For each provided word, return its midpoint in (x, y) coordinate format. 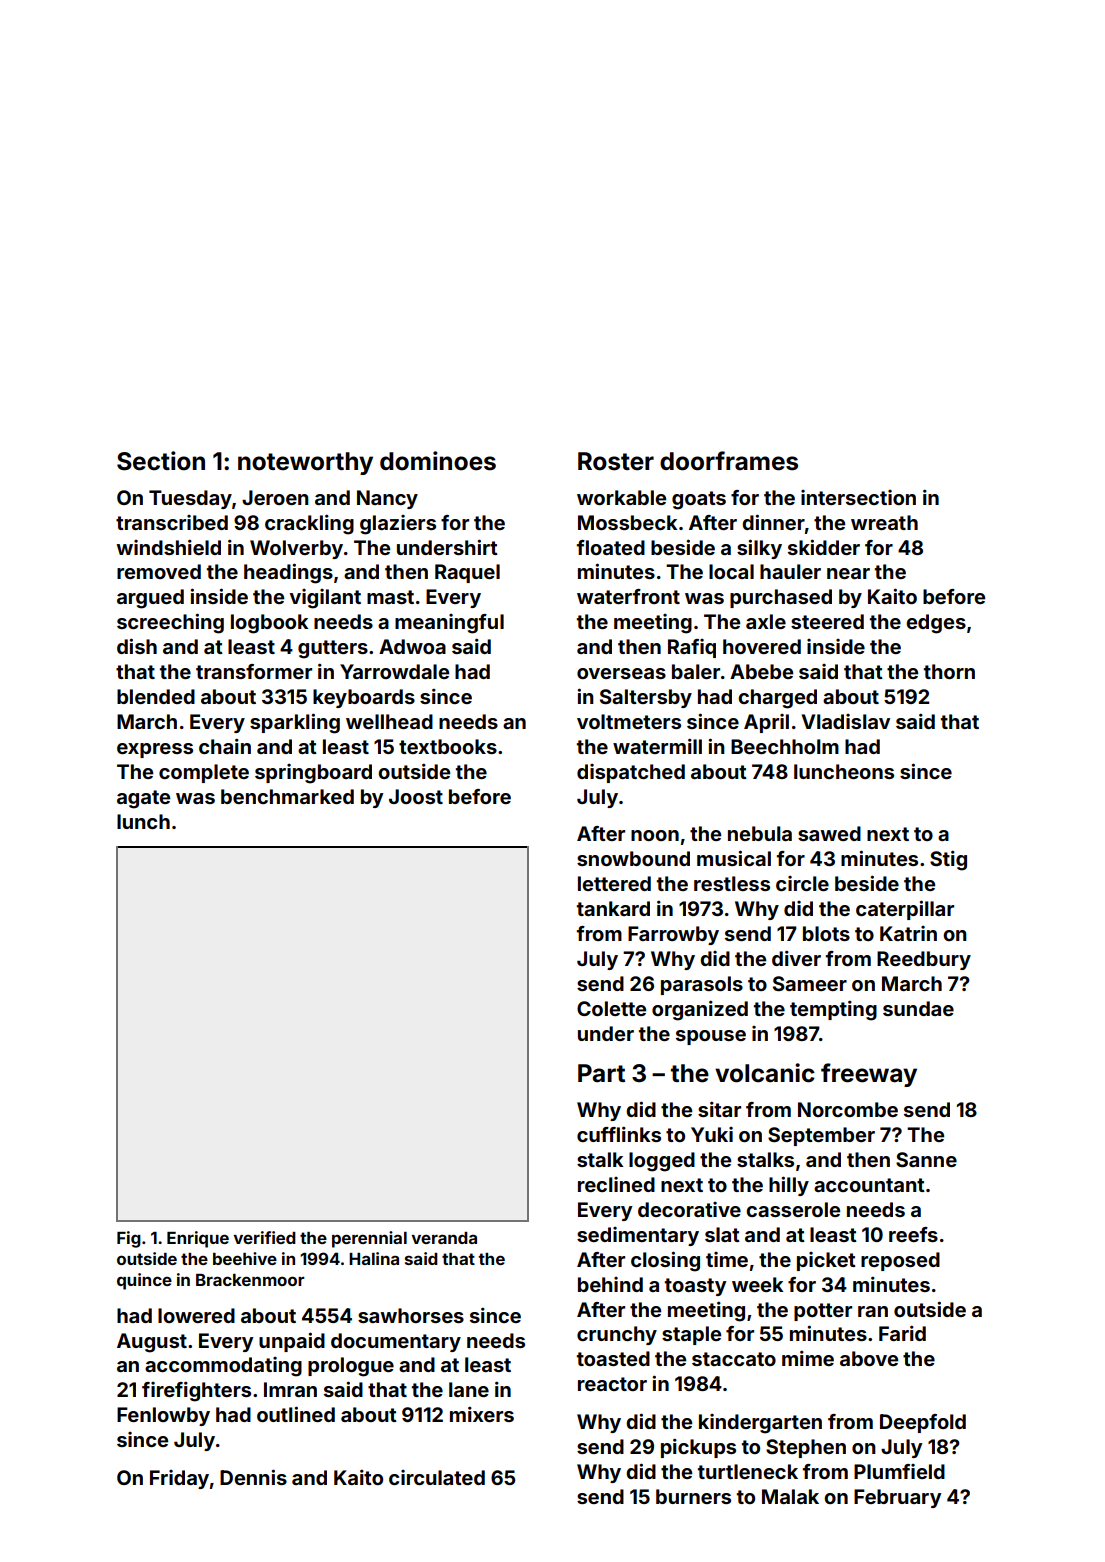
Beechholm (785, 746)
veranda (444, 1238)
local (731, 571)
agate (143, 799)
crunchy (617, 1335)
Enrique (198, 1239)
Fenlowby (163, 1416)
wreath (884, 522)
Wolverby (296, 549)
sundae (918, 1008)
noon (655, 835)
